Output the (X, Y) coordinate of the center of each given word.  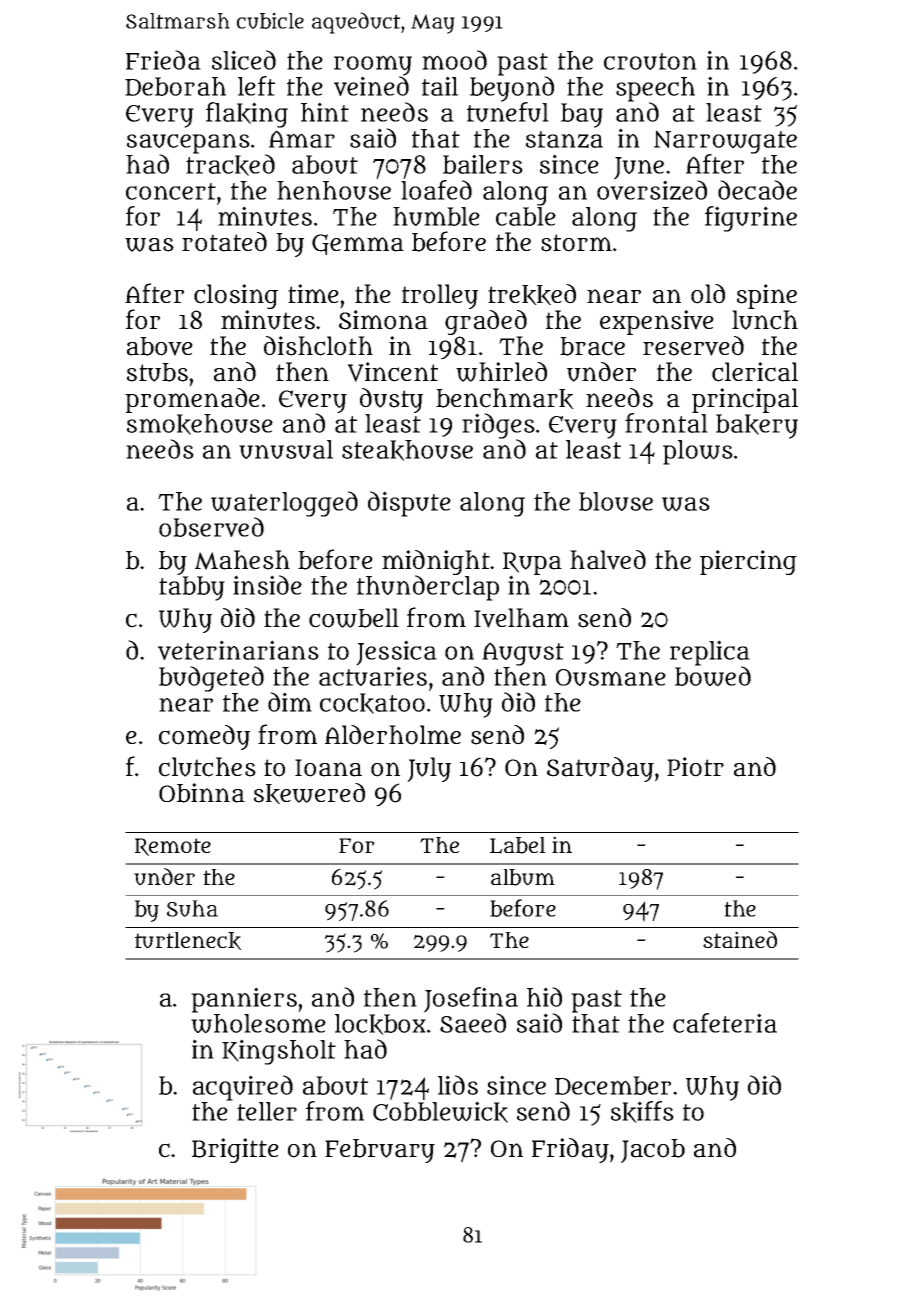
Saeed (473, 1023)
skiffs (642, 1112)
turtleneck (188, 941)
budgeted (211, 679)
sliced (244, 60)
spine (767, 296)
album (523, 877)
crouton (650, 61)
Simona (383, 320)
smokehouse (200, 424)
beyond (512, 89)
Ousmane (611, 677)
